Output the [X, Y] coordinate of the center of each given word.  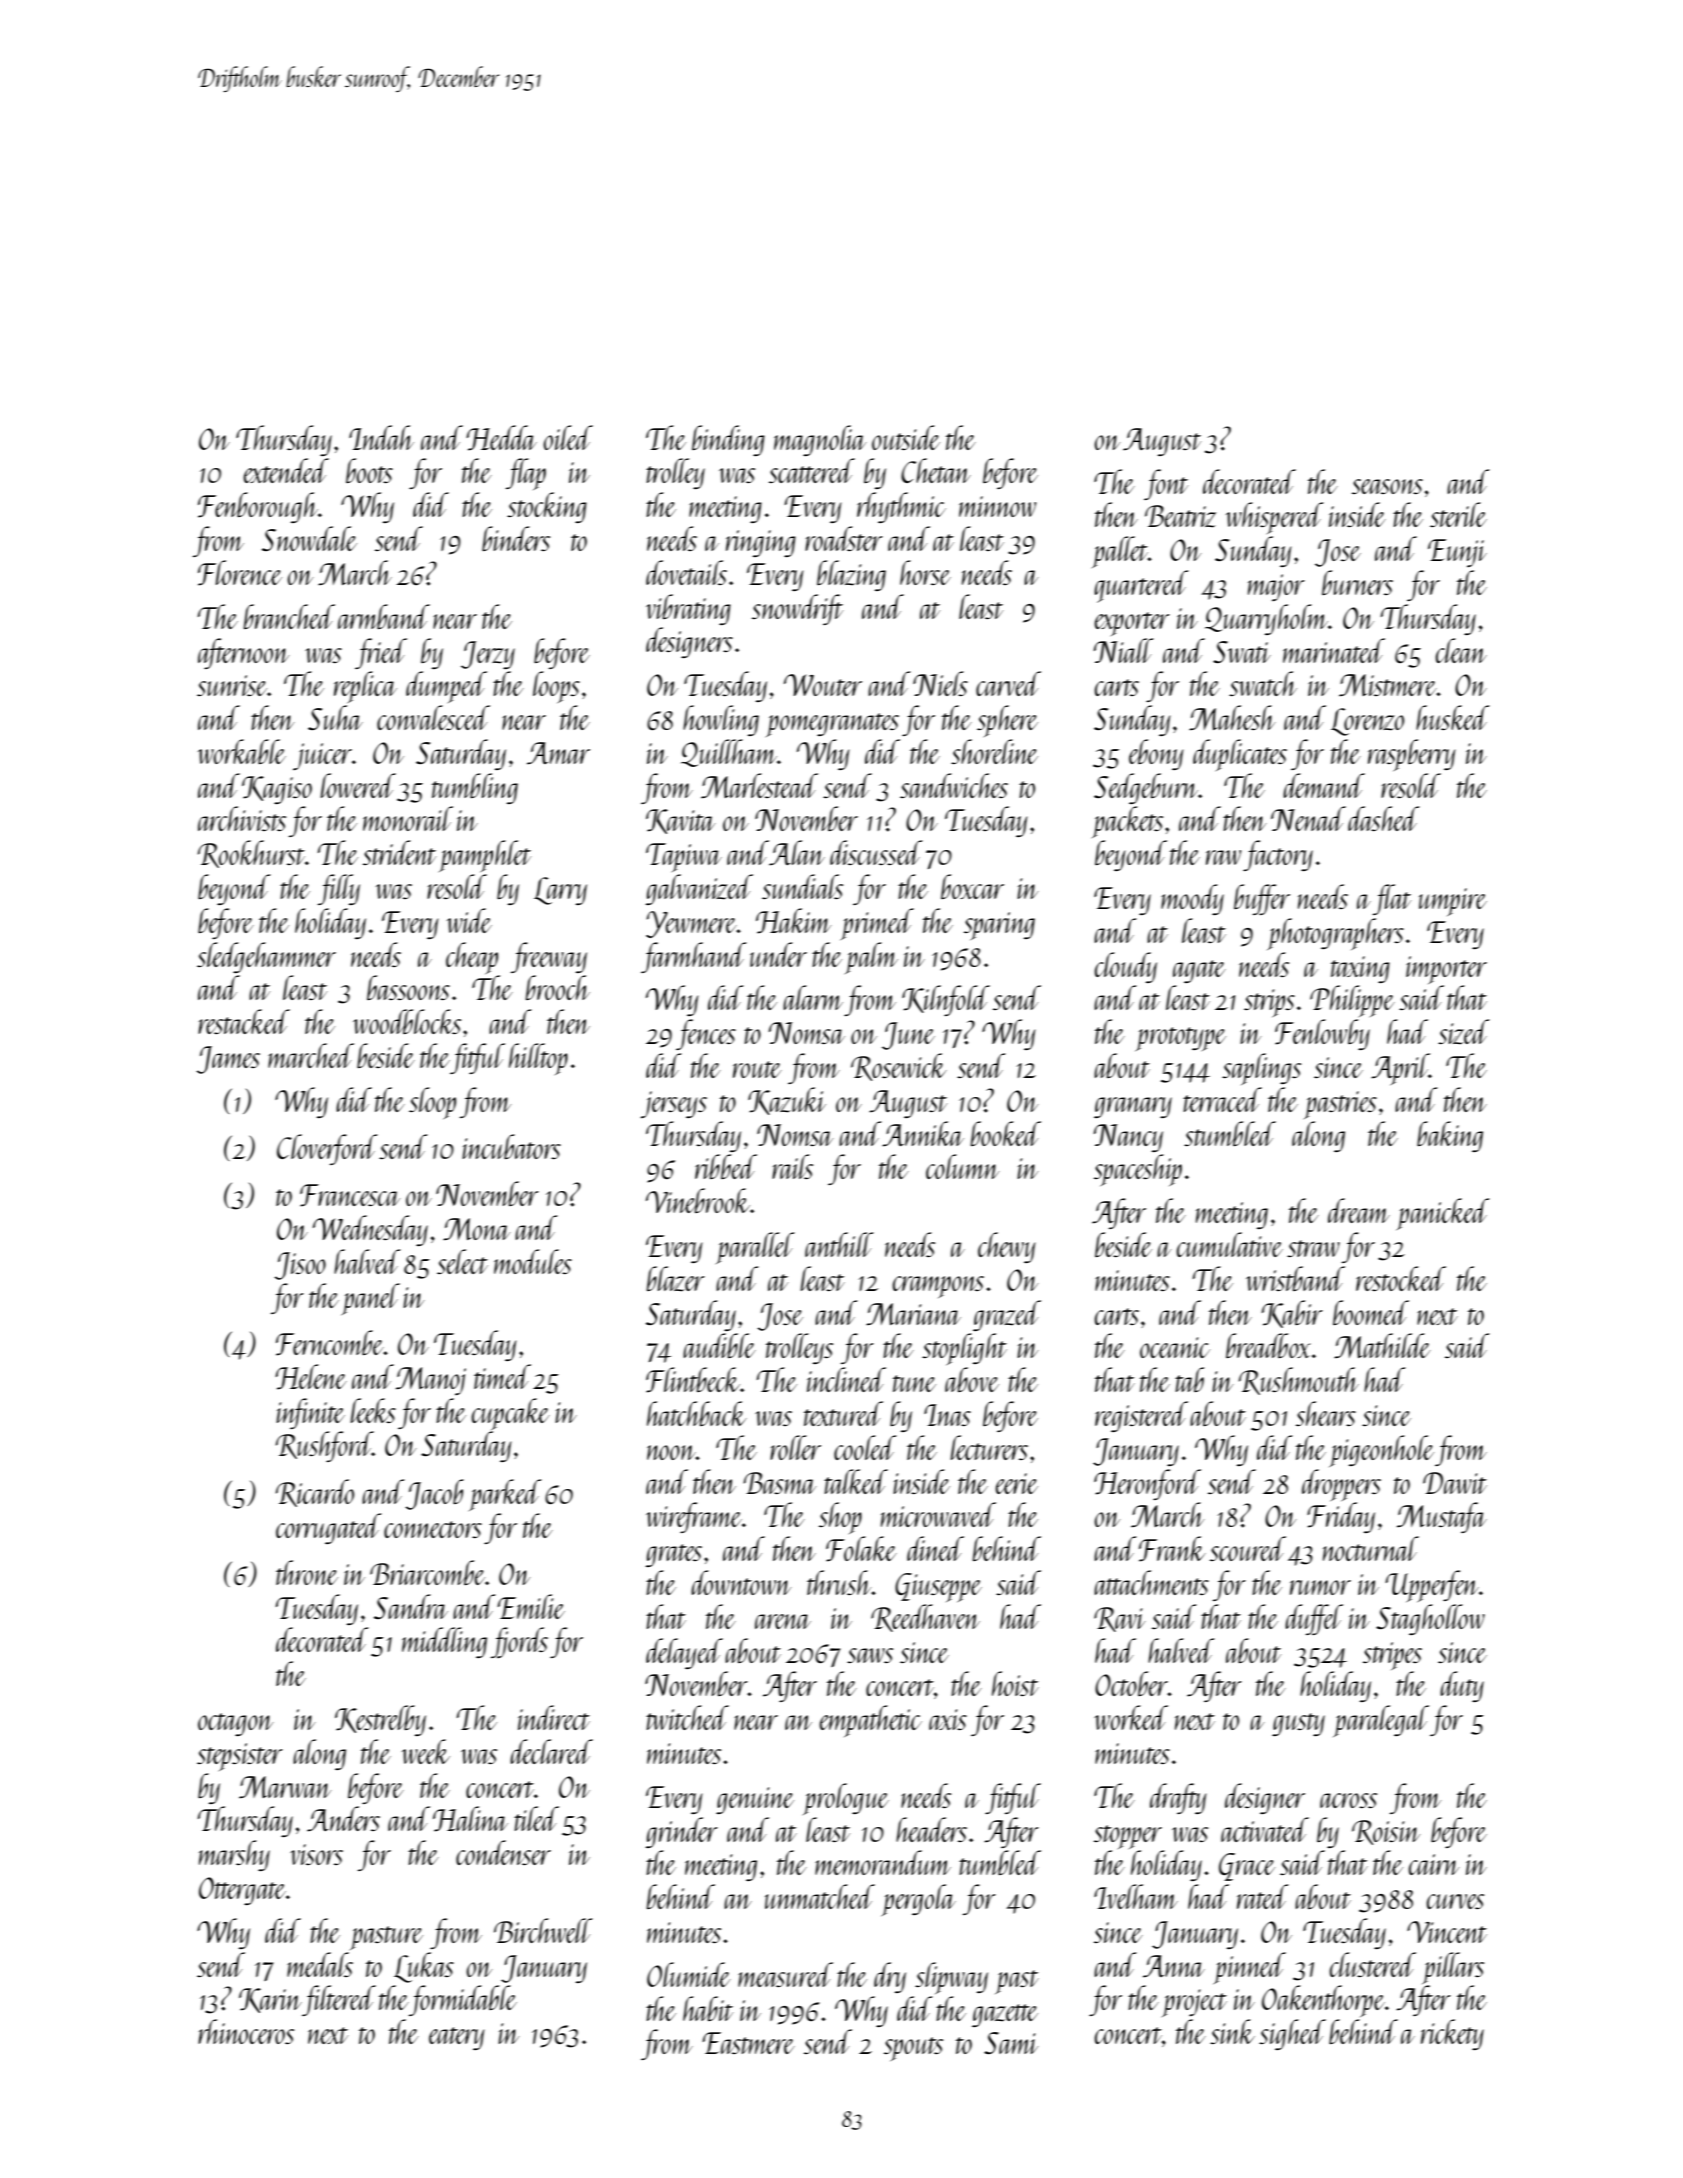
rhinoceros [246, 2031]
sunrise [232, 685]
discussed [876, 852]
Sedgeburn [1146, 788]
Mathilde [1382, 1345]
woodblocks [407, 1021]
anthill [839, 1244]
